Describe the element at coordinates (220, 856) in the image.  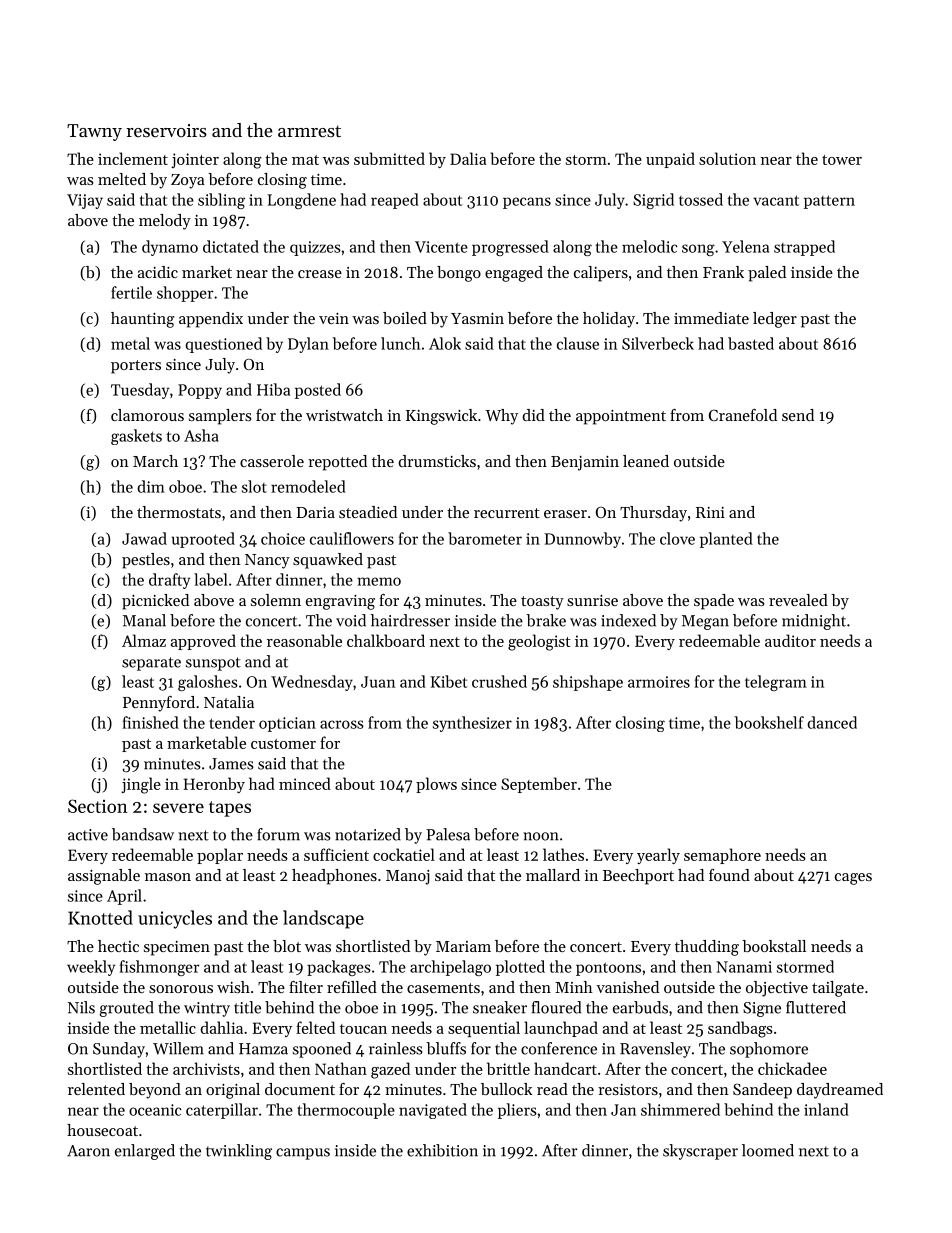
I see `poplar` at that location.
